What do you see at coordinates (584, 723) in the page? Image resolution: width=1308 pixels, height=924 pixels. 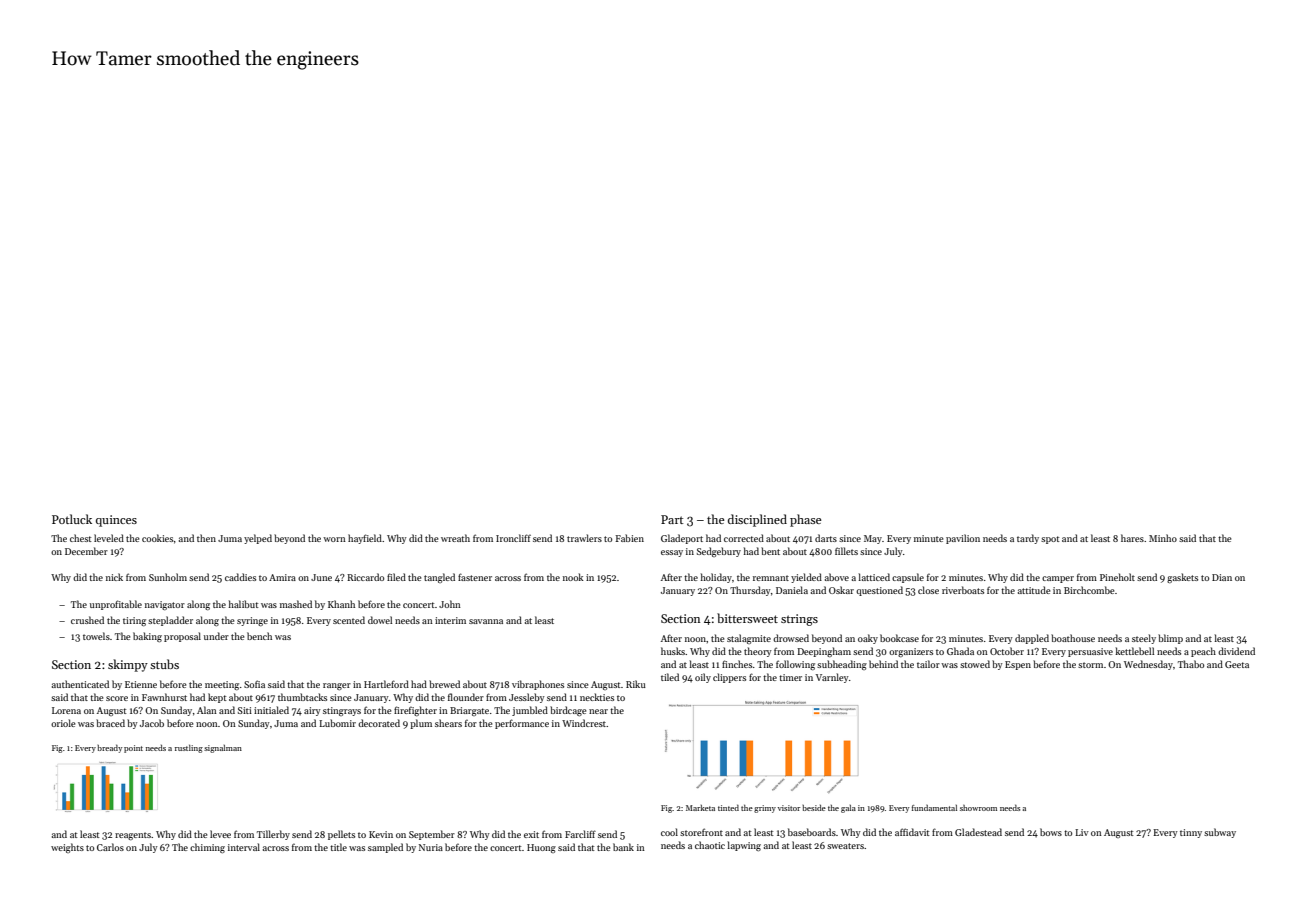 I see `Windcrest` at bounding box center [584, 723].
